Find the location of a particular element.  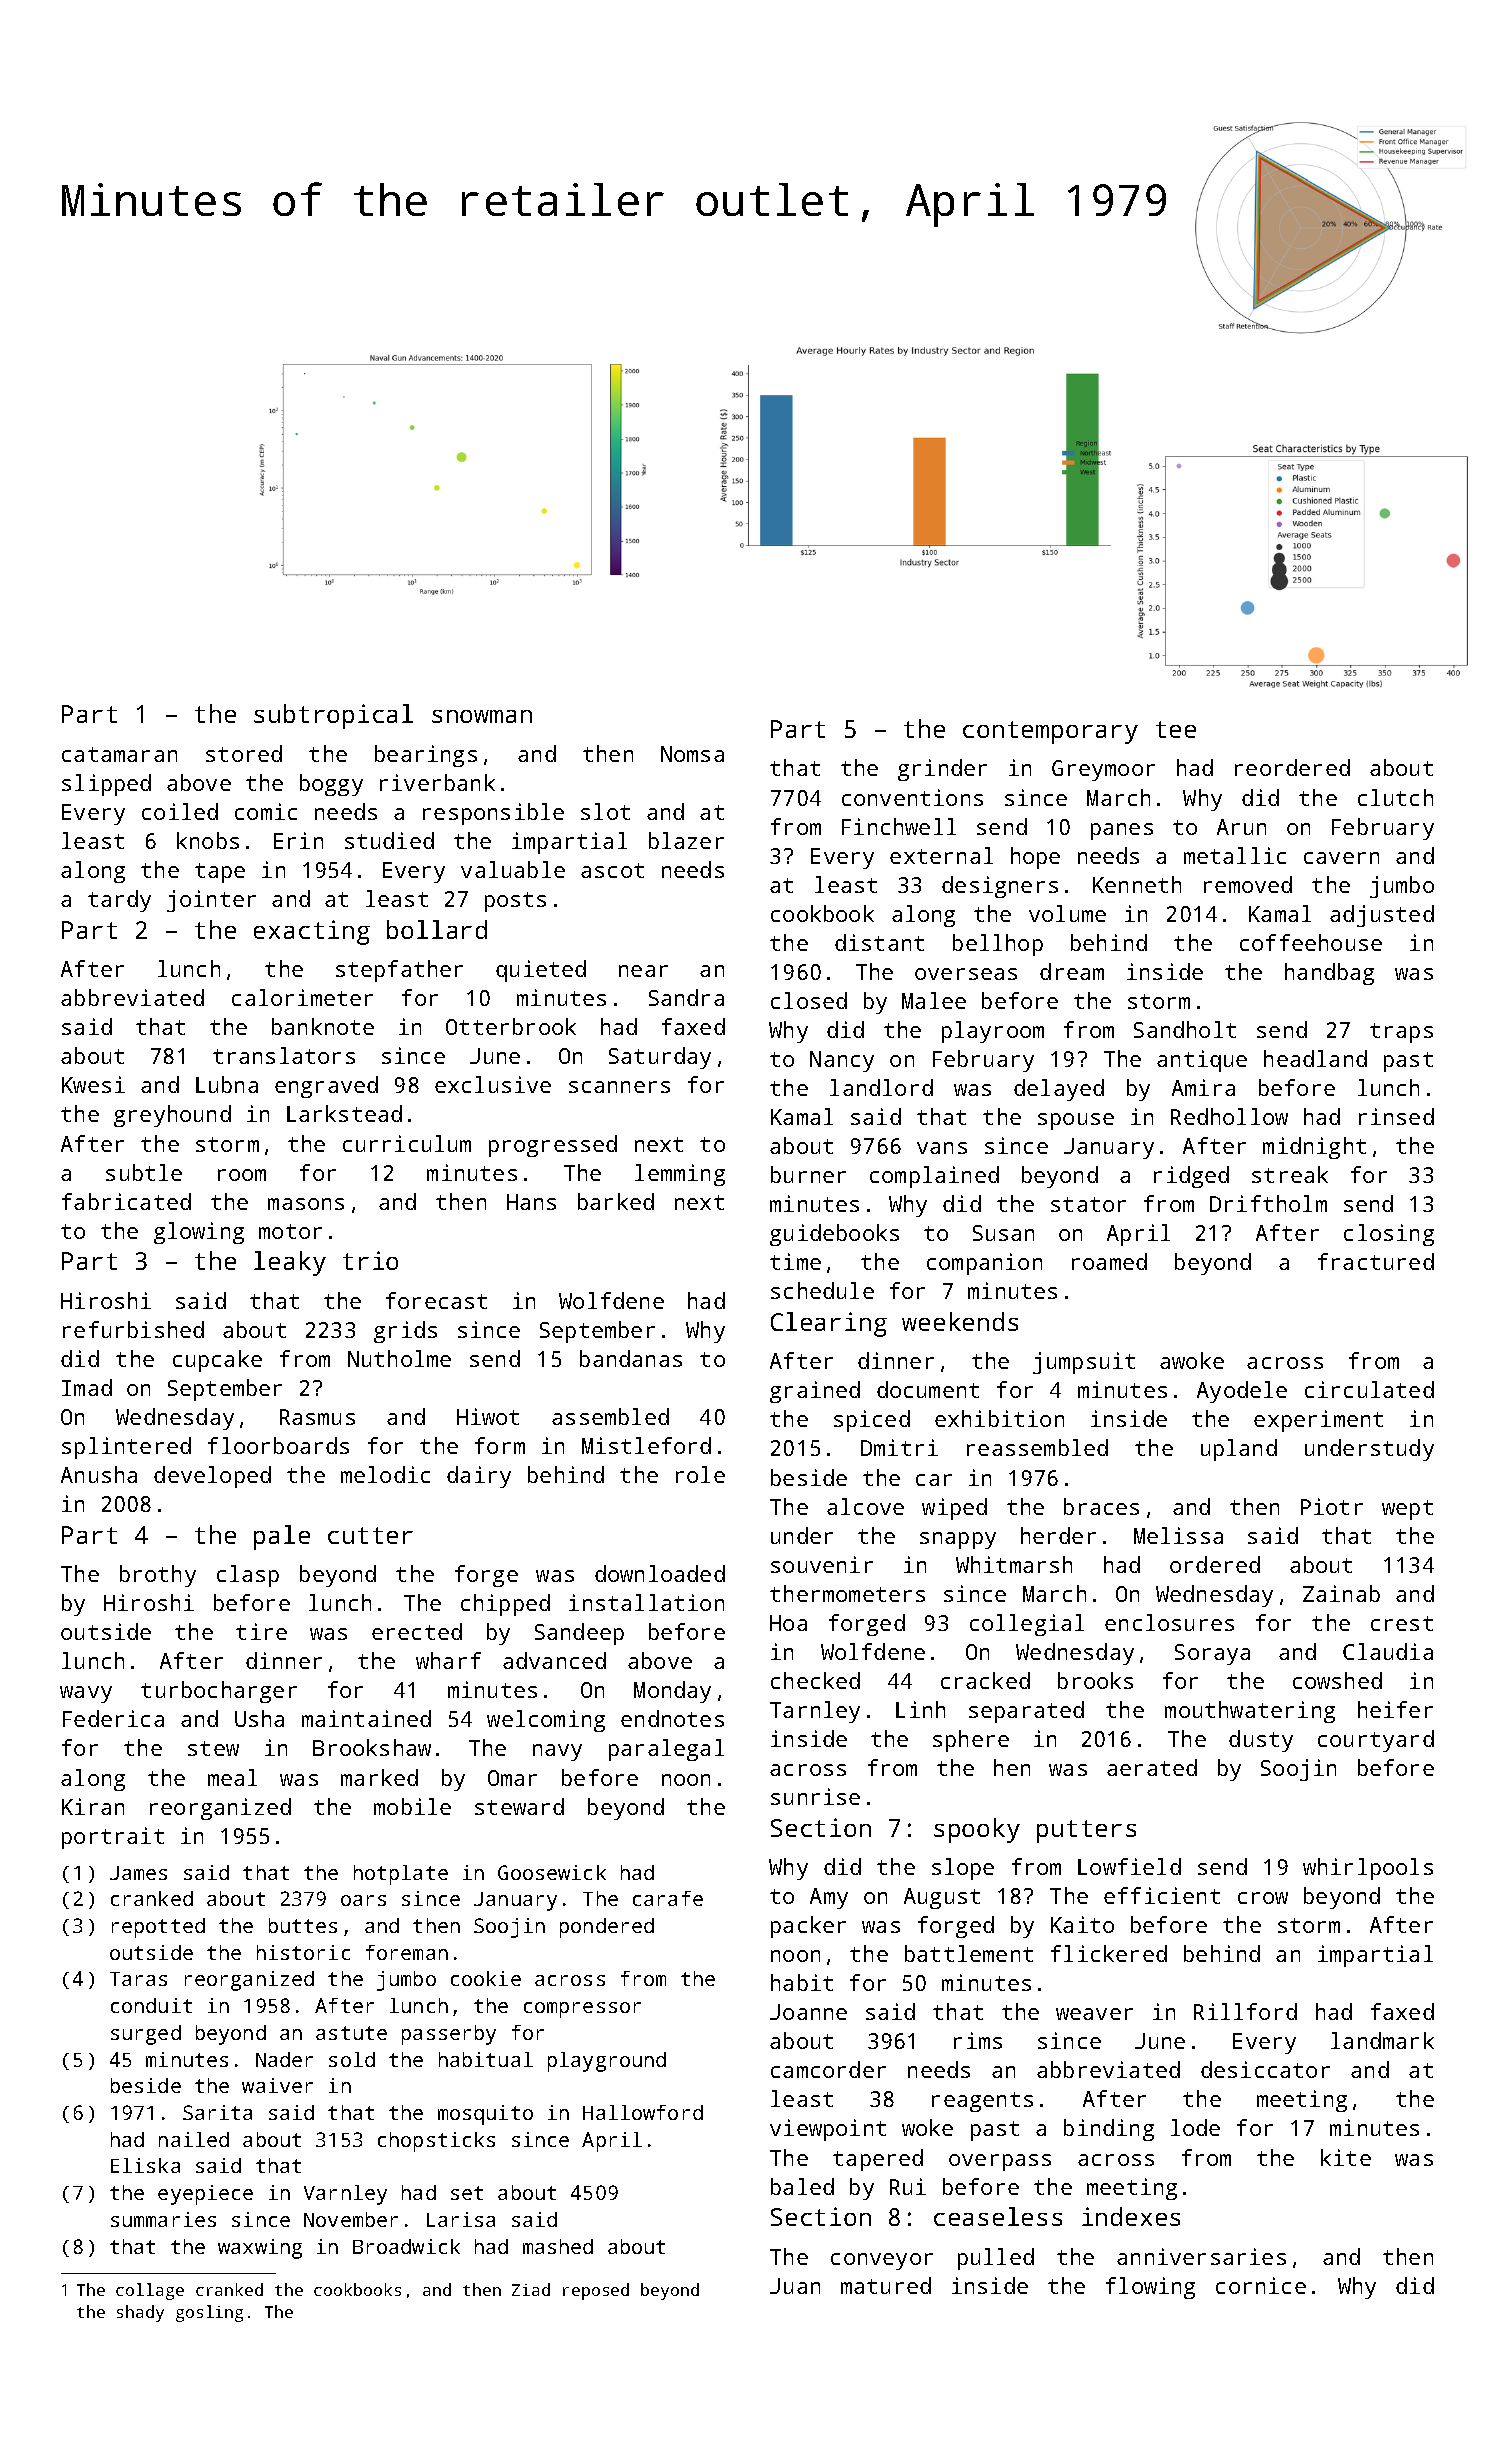

Nomsa is located at coordinates (692, 754).
